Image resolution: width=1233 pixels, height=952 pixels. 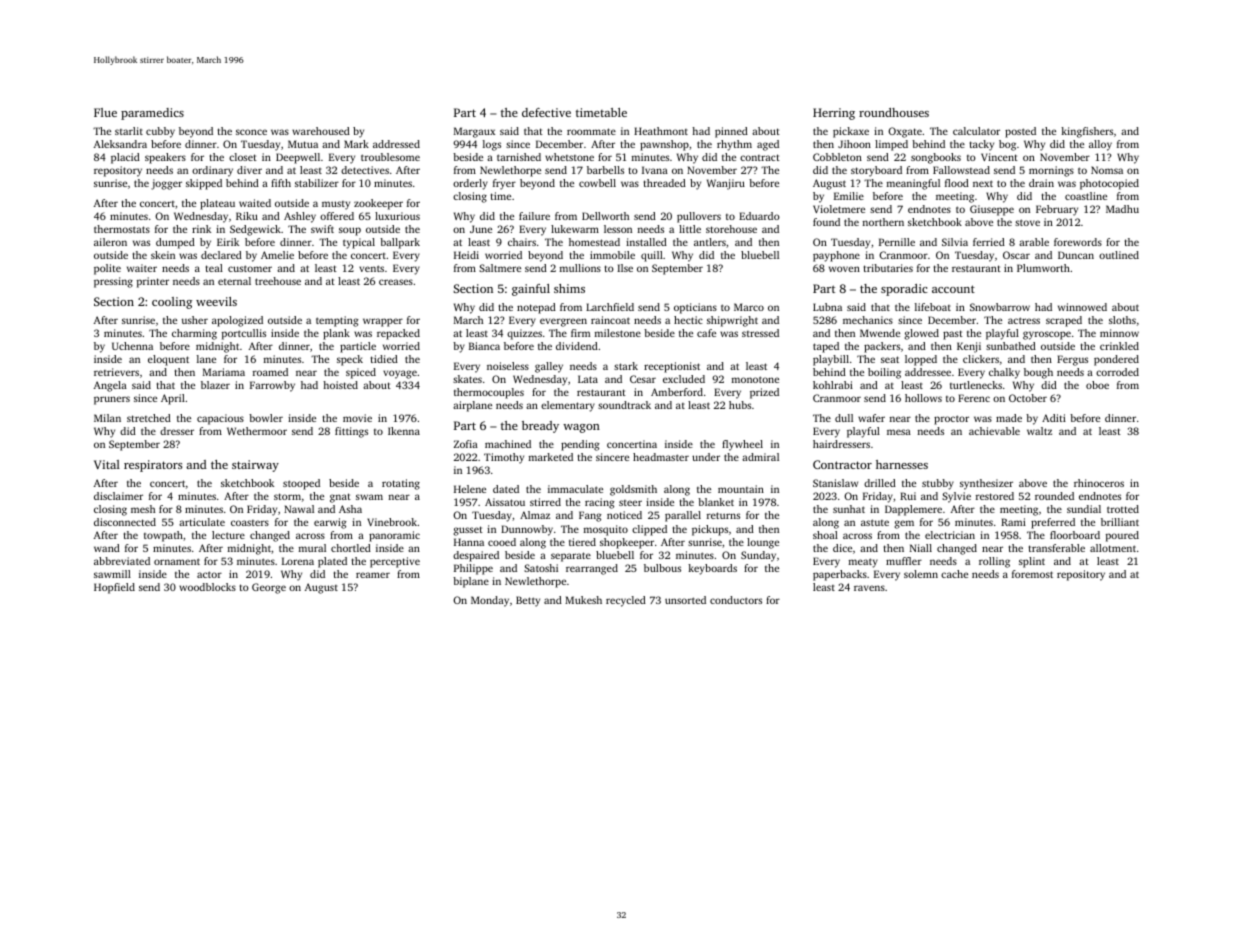 What do you see at coordinates (392, 522) in the screenshot?
I see `Vinebrook` at bounding box center [392, 522].
